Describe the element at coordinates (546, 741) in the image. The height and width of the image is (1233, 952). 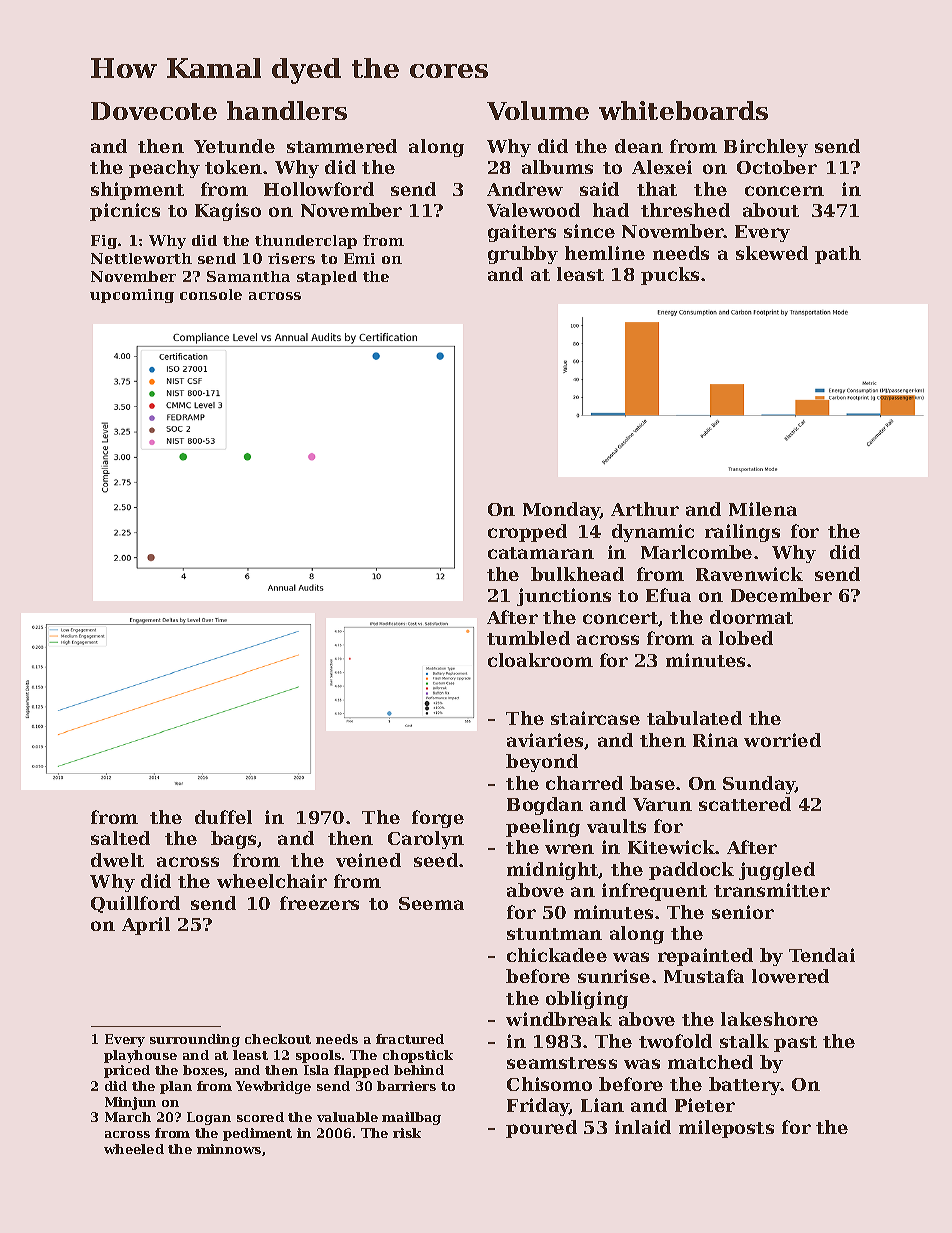
I see `aviaries` at that location.
